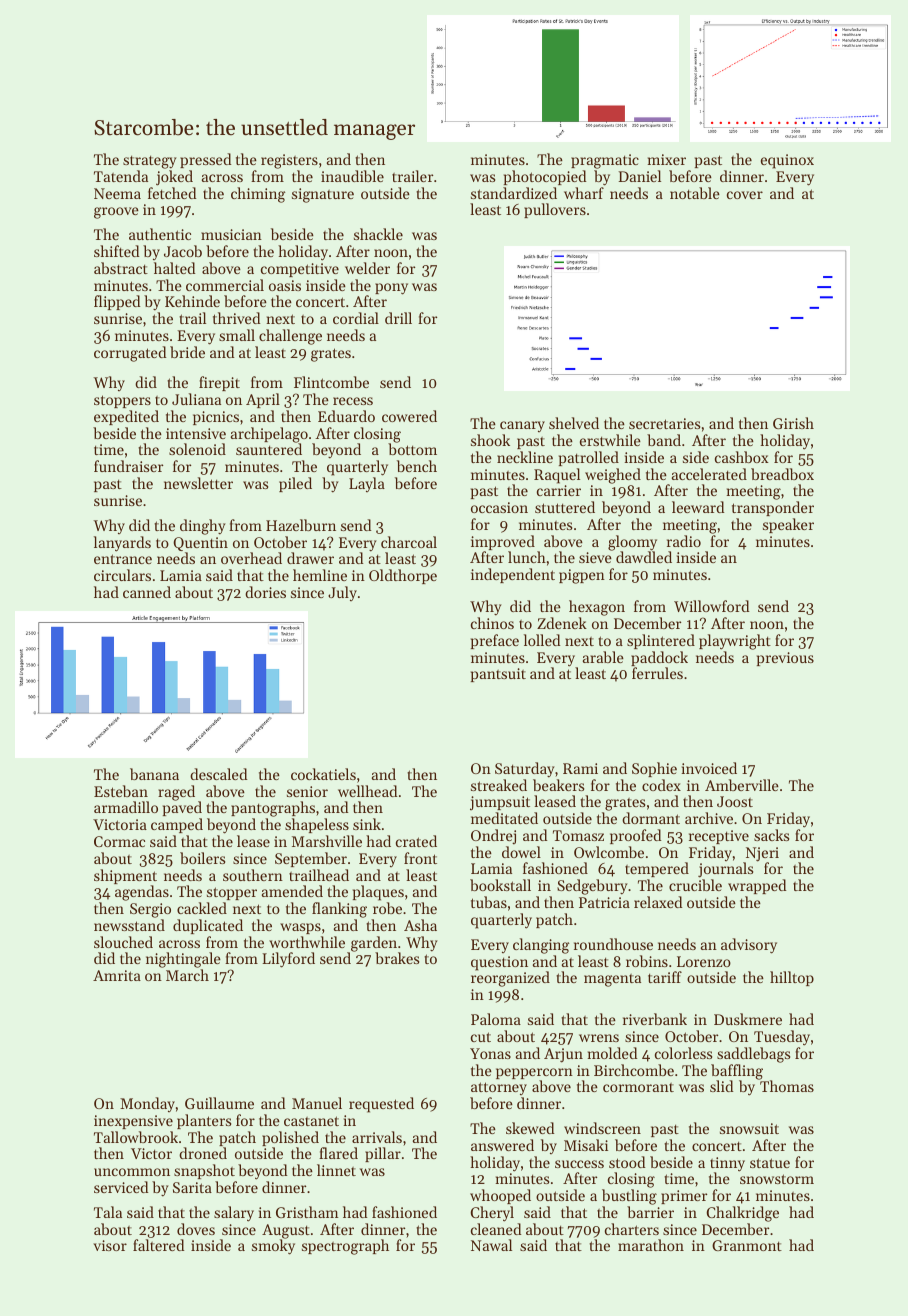  What do you see at coordinates (639, 176) in the image?
I see `Daniel` at bounding box center [639, 176].
